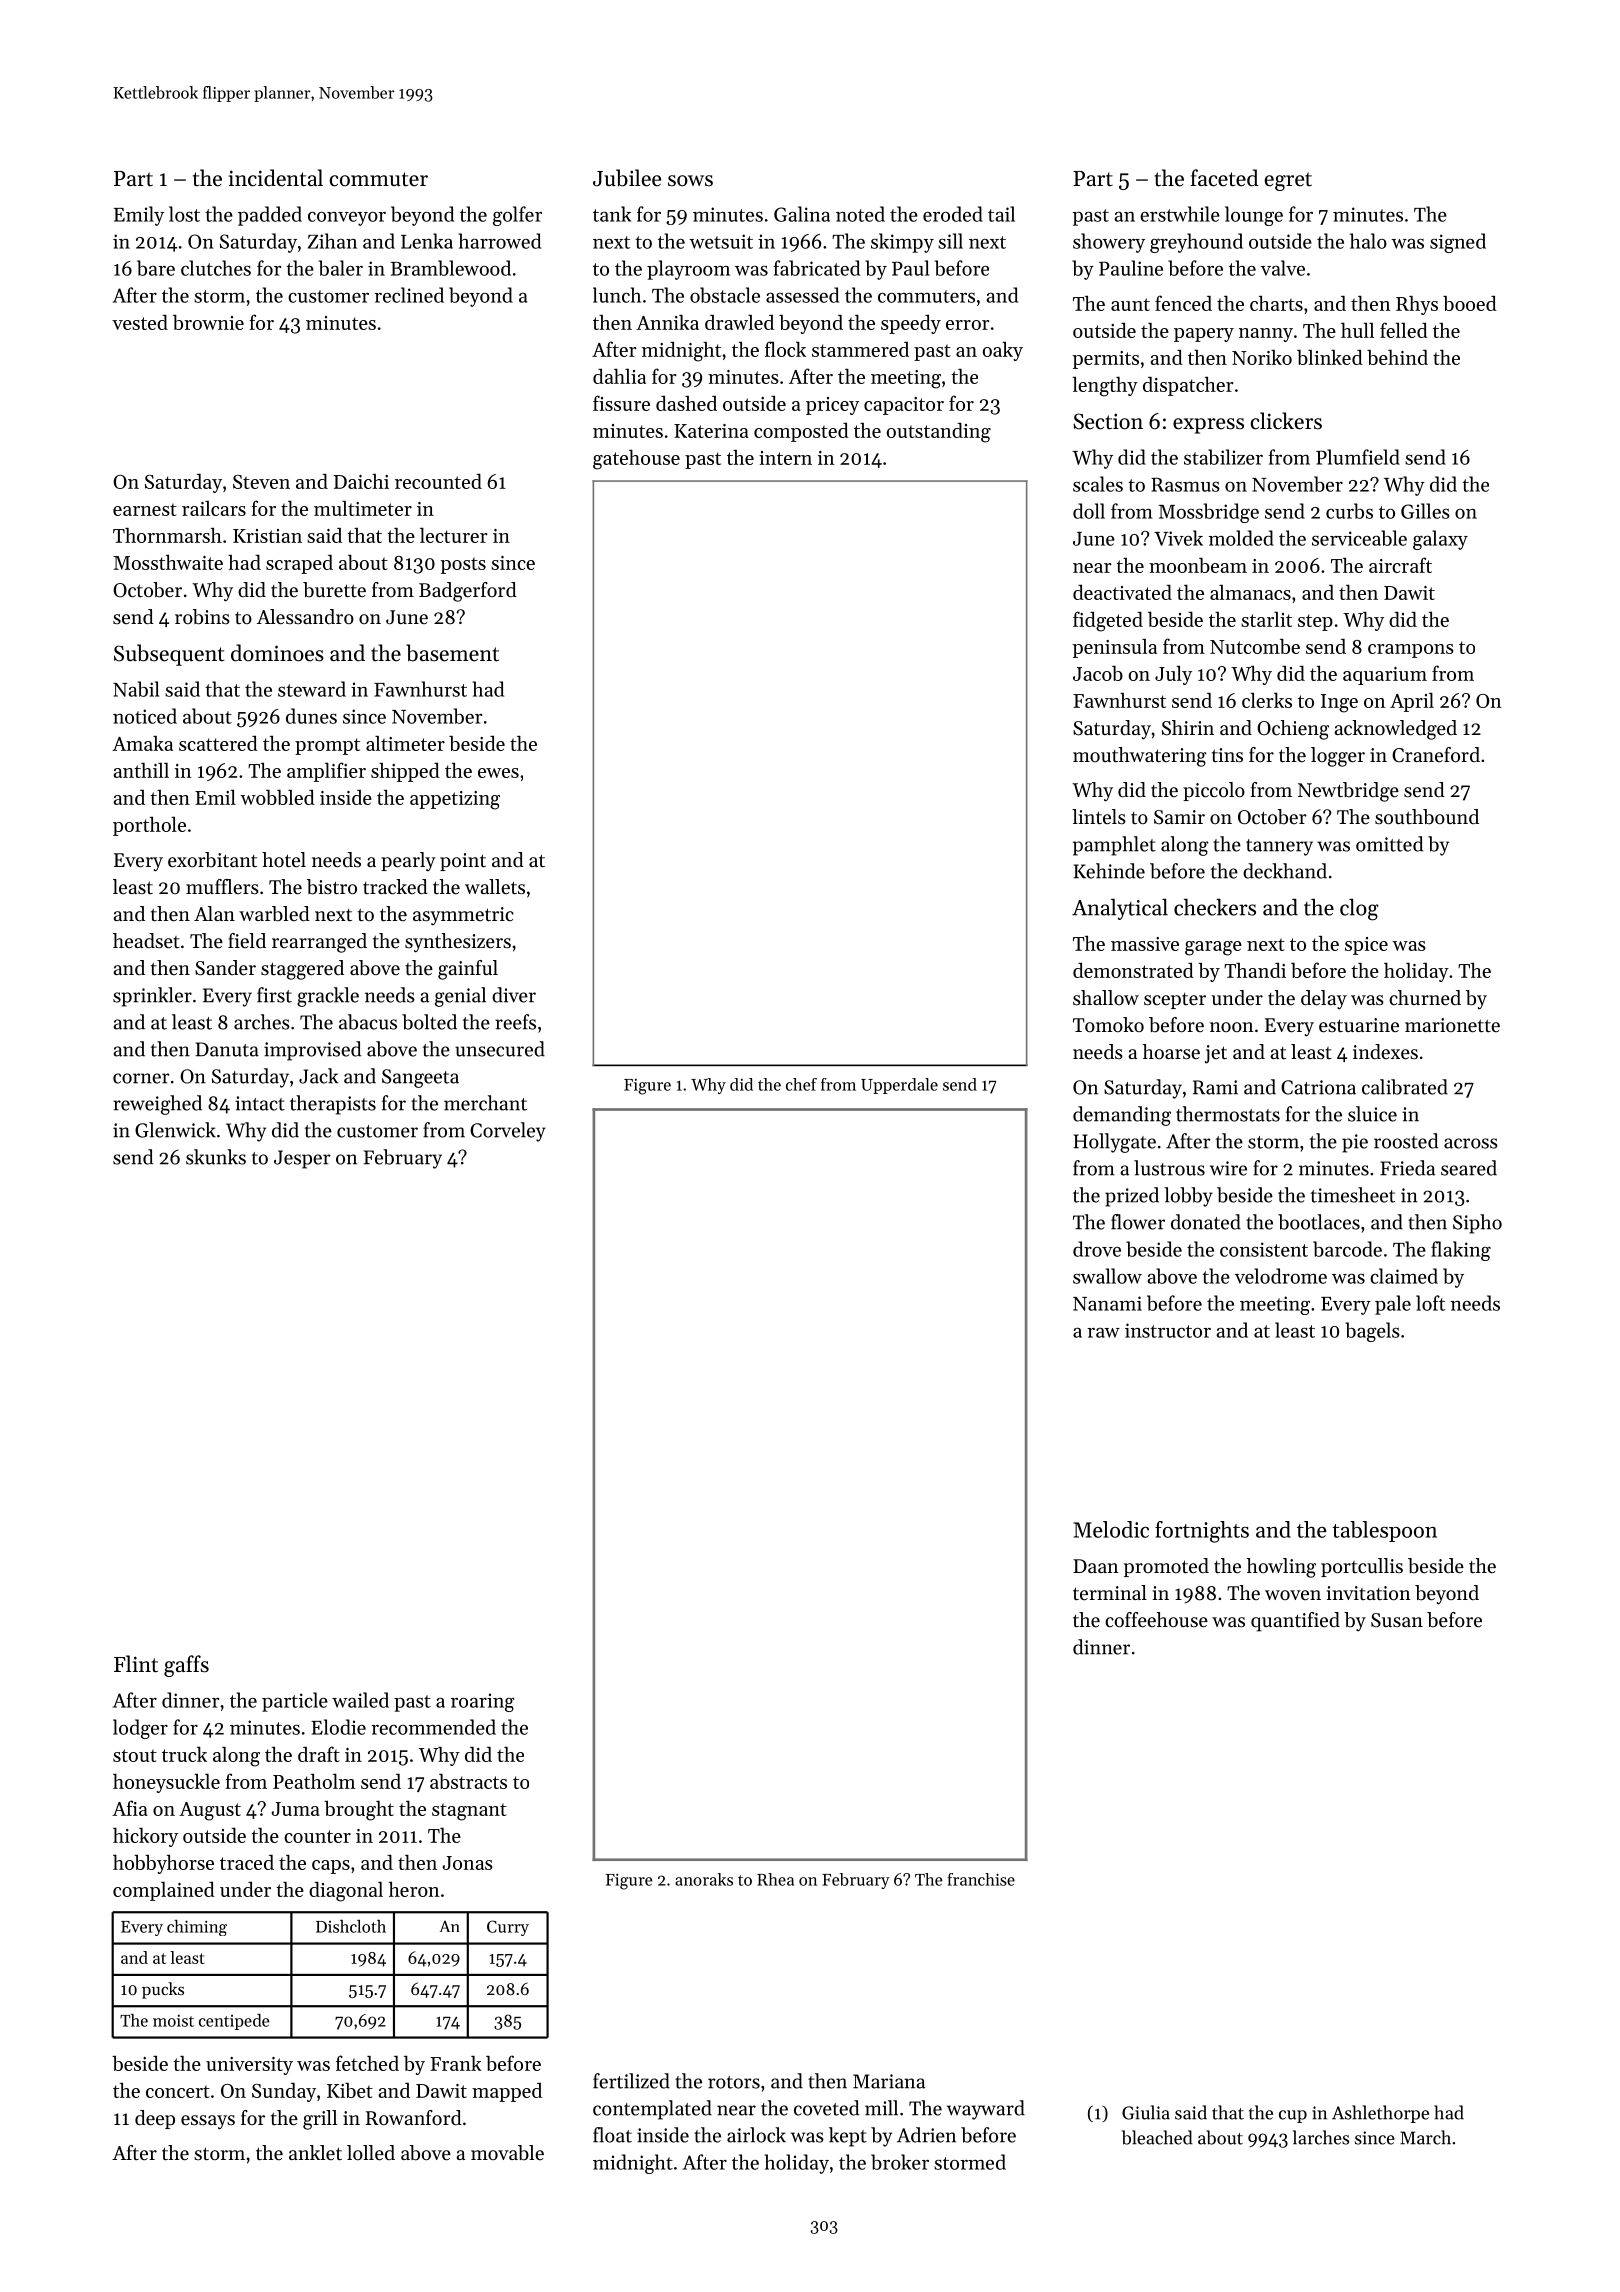 The width and height of the screenshot is (1620, 2292). Describe the element at coordinates (1138, 1222) in the screenshot. I see `flower` at that location.
